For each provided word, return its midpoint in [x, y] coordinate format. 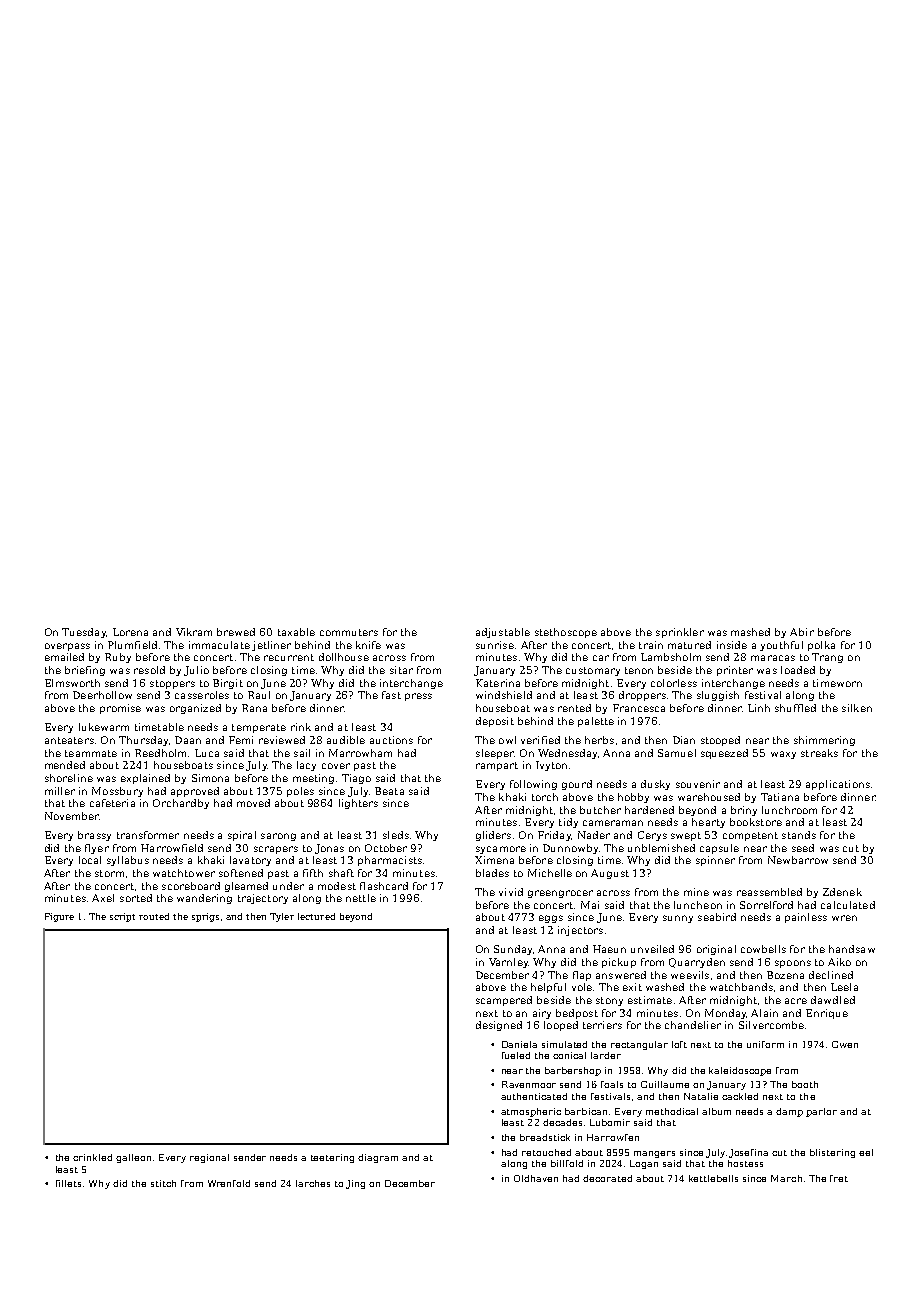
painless [806, 918]
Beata [389, 791]
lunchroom [789, 810]
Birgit [228, 684]
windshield [504, 695]
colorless [674, 683]
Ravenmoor [529, 1084]
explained [145, 779]
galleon [133, 1158]
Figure [59, 917]
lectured [316, 916]
